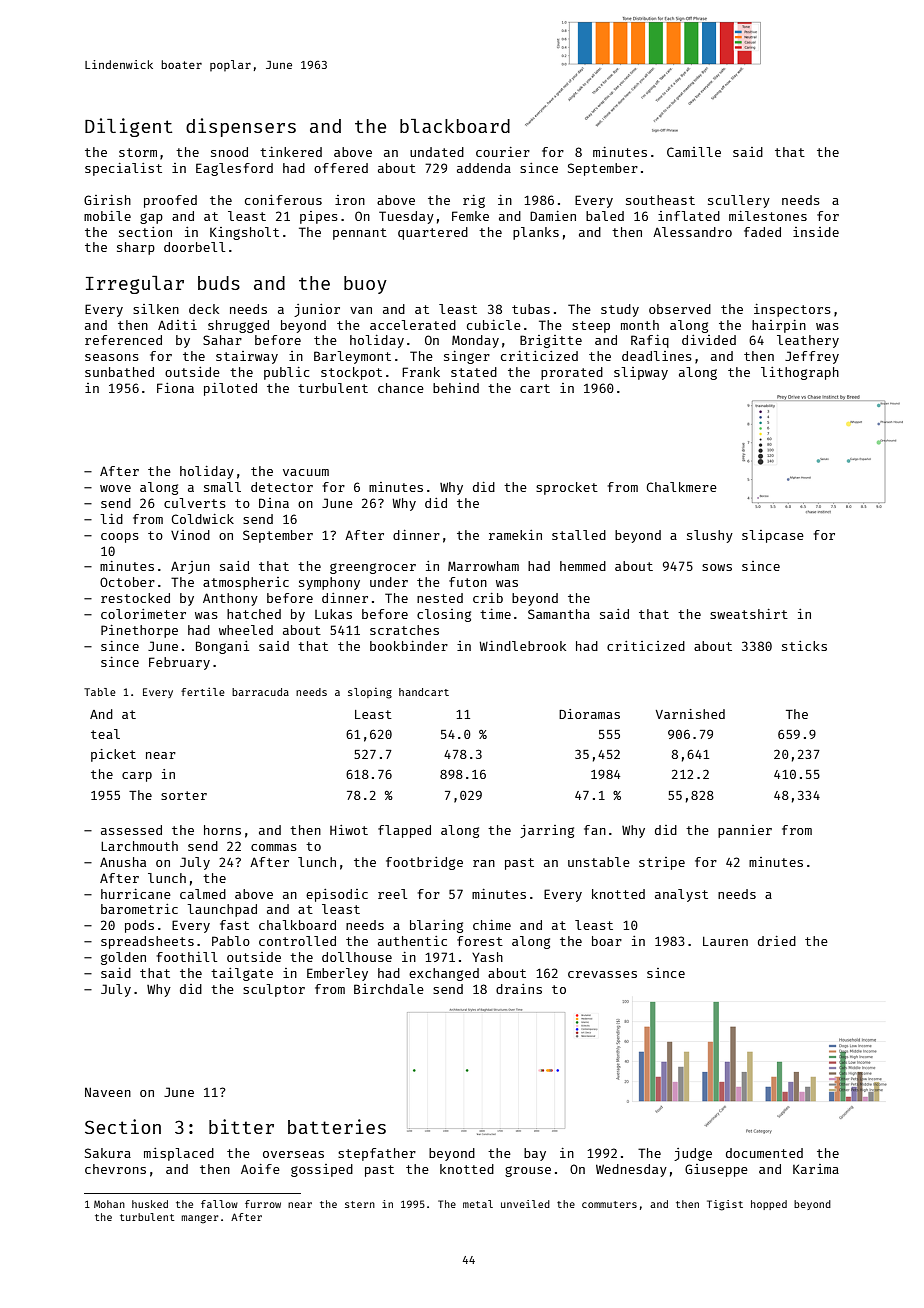 Image resolution: width=924 pixels, height=1308 pixels. Describe the element at coordinates (478, 1204) in the page. I see `metal` at that location.
